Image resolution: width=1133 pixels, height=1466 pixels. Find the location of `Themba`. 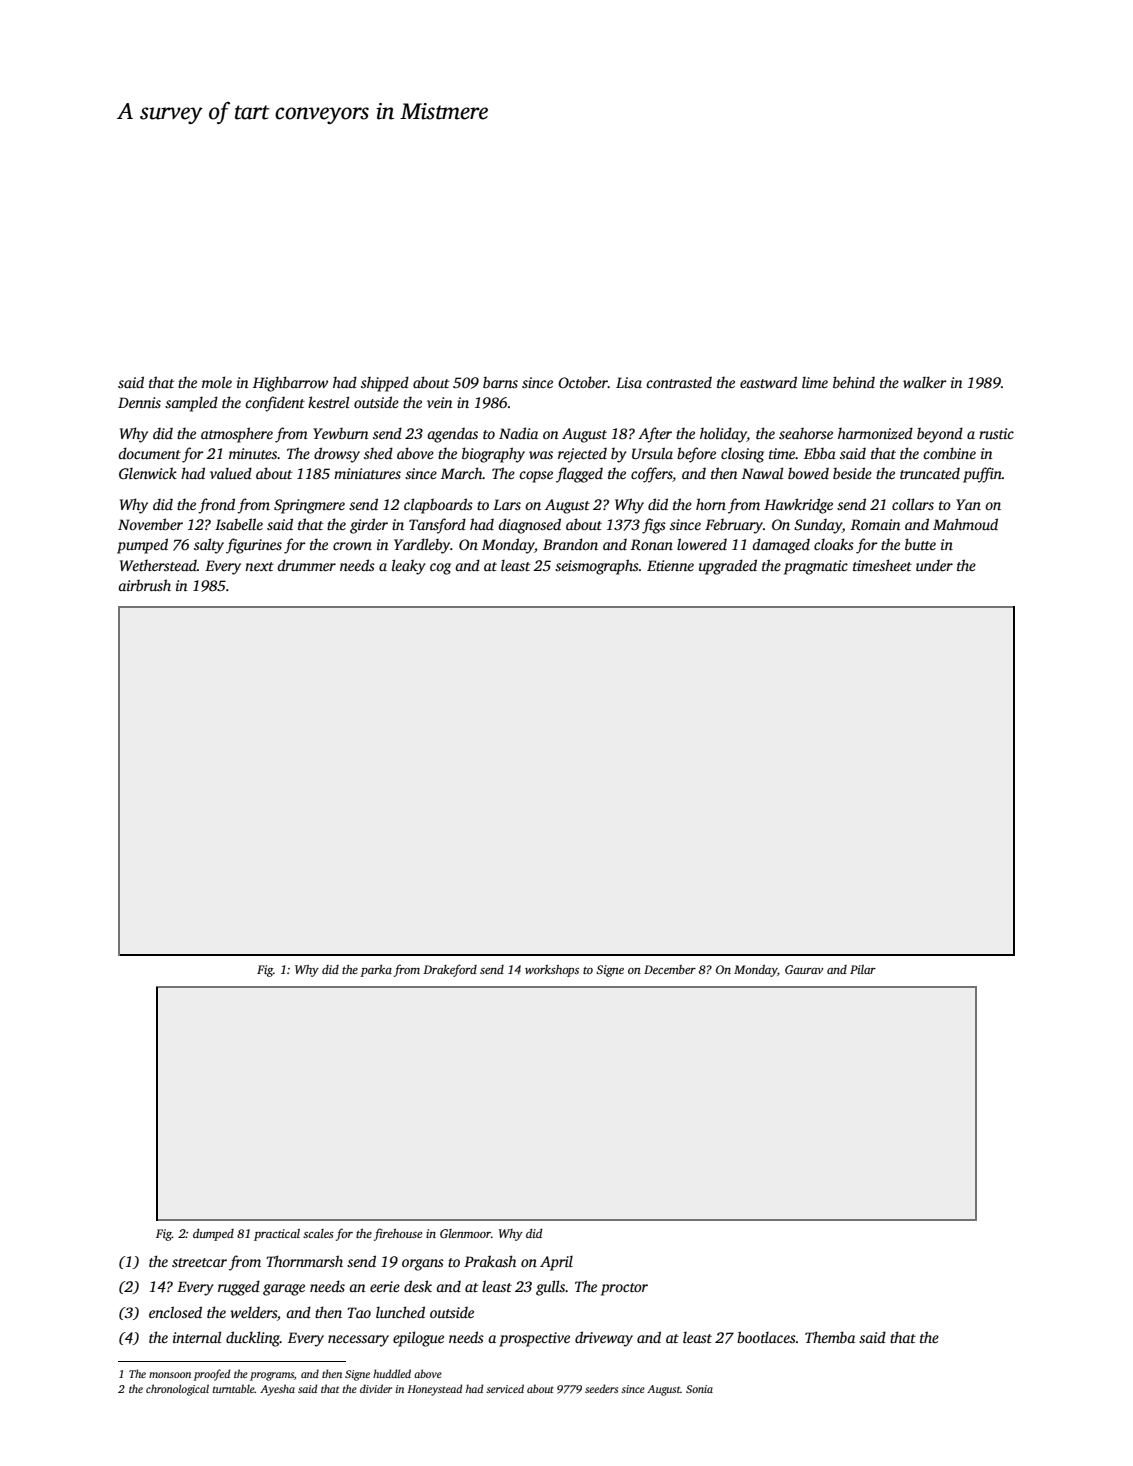

Themba is located at coordinates (830, 1337).
